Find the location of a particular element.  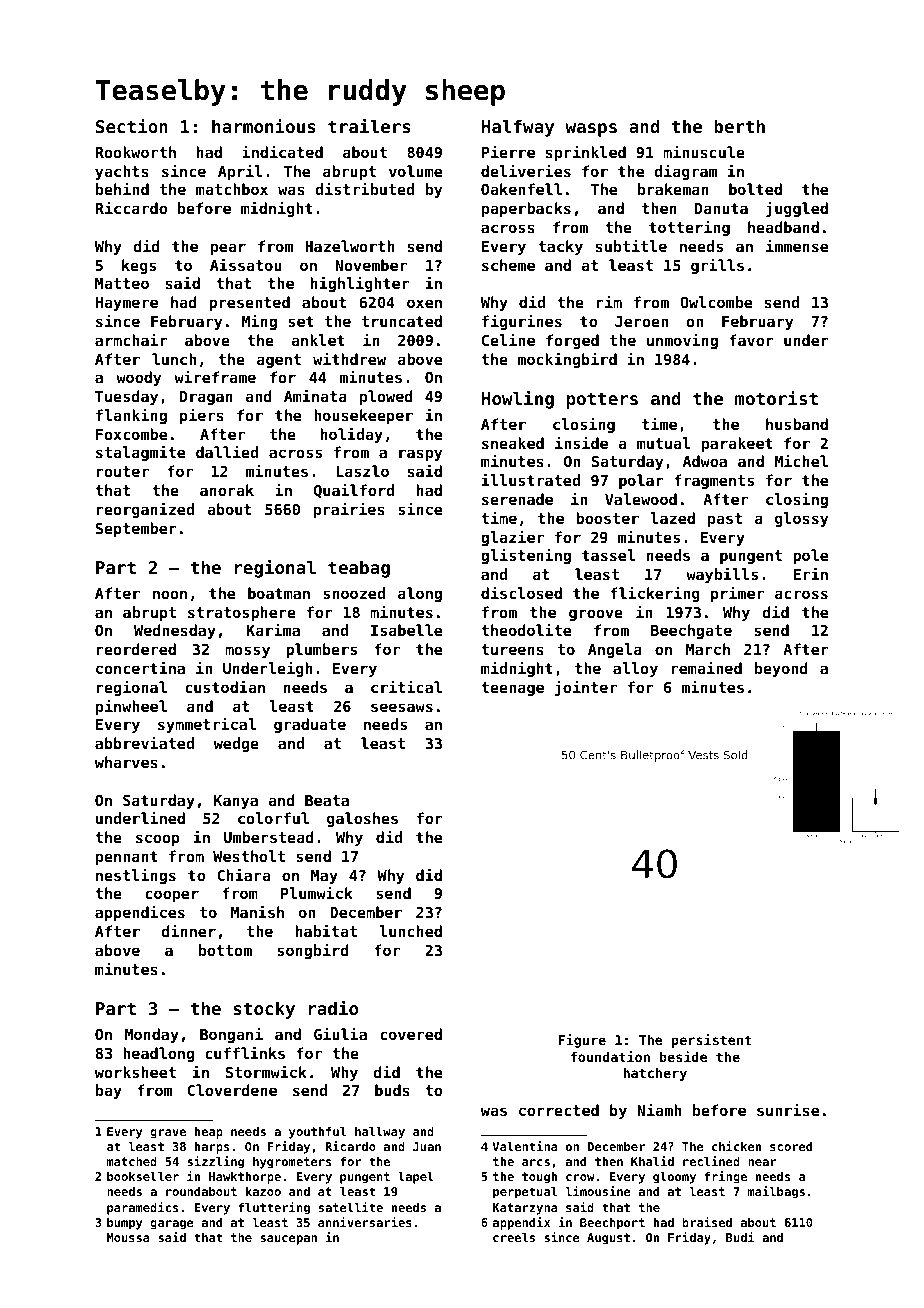

matchbox is located at coordinates (232, 189).
